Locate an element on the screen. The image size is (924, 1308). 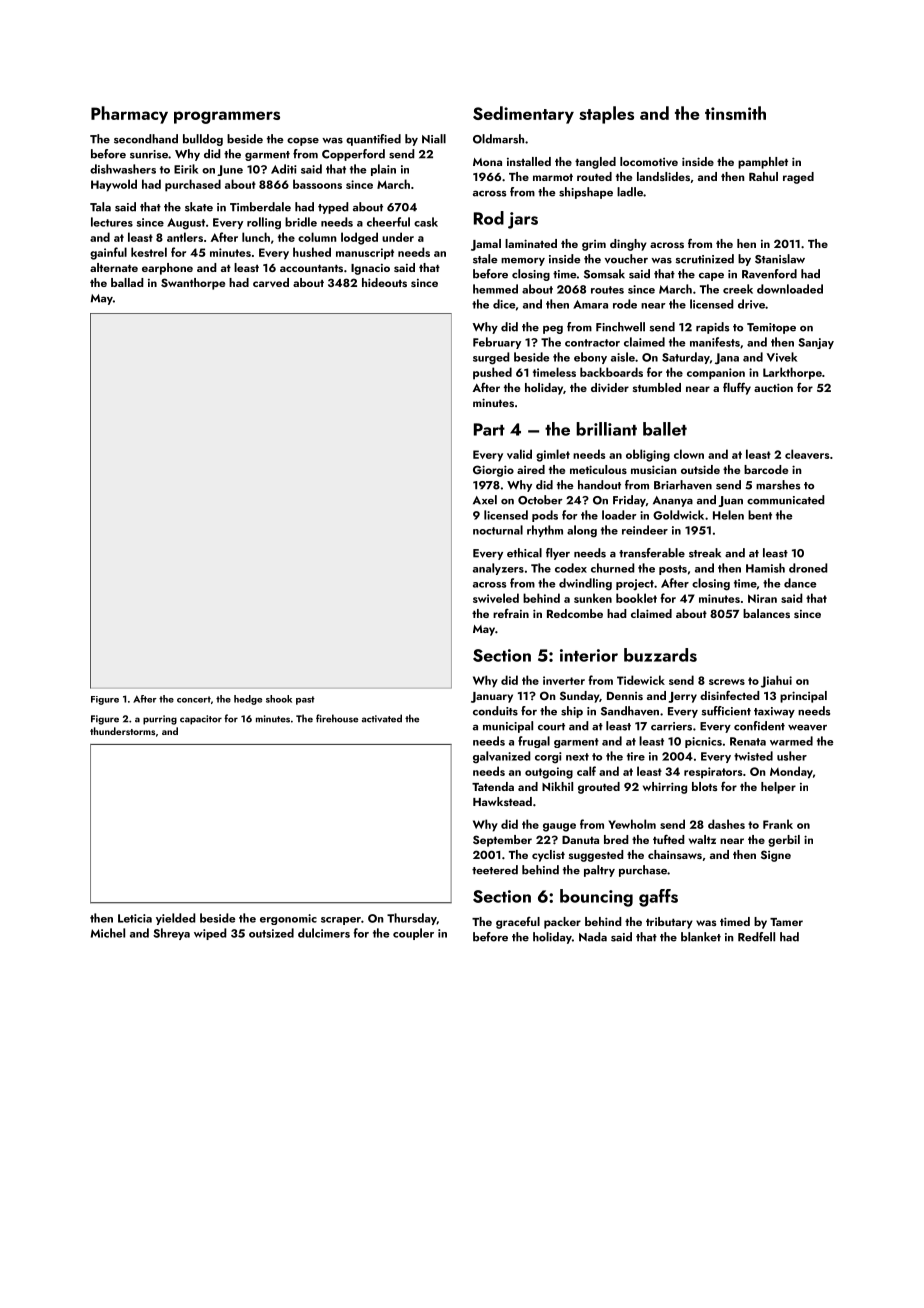
activated is located at coordinates (382, 718).
